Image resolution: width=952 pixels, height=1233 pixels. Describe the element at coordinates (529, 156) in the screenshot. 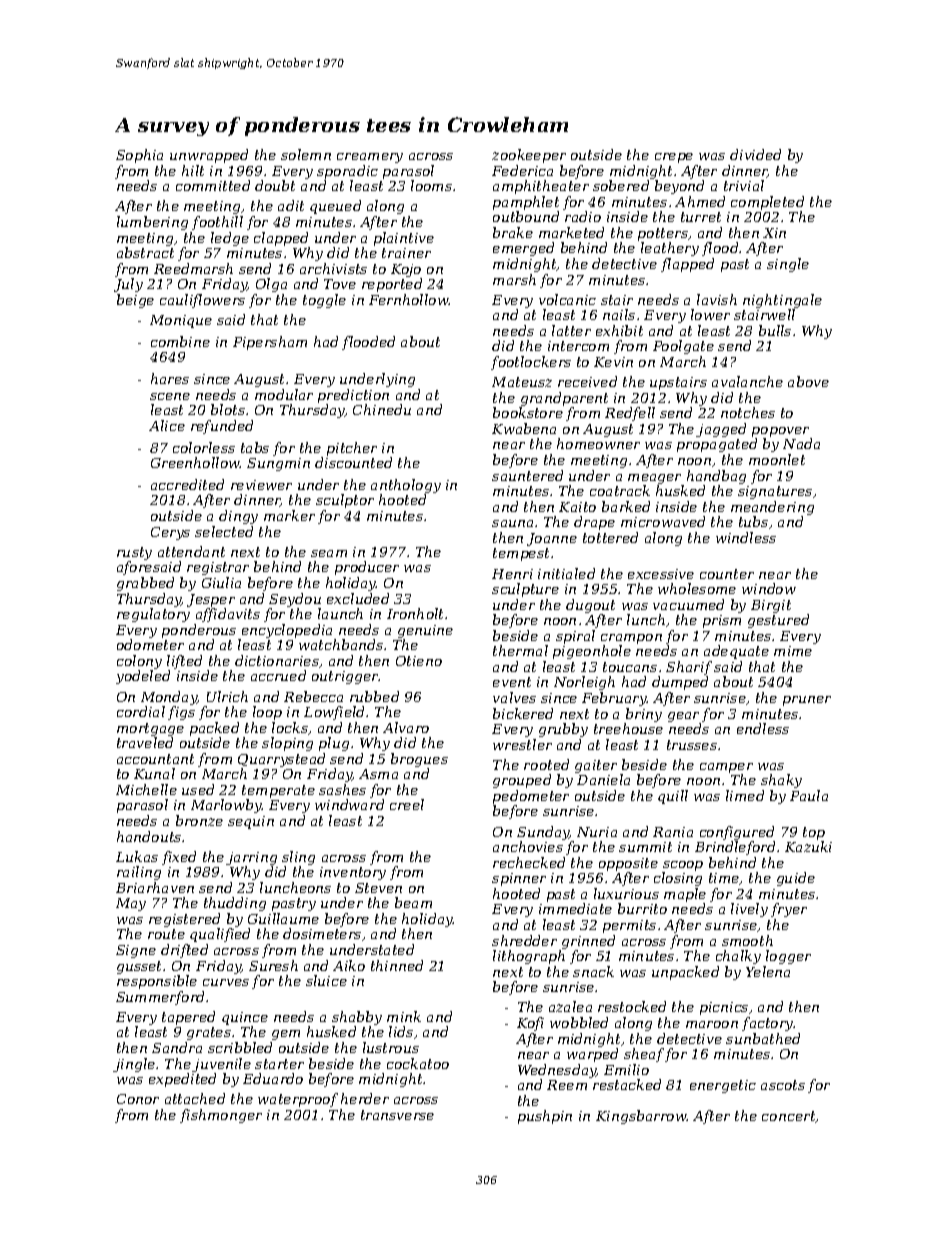

I see `zookeeper` at that location.
